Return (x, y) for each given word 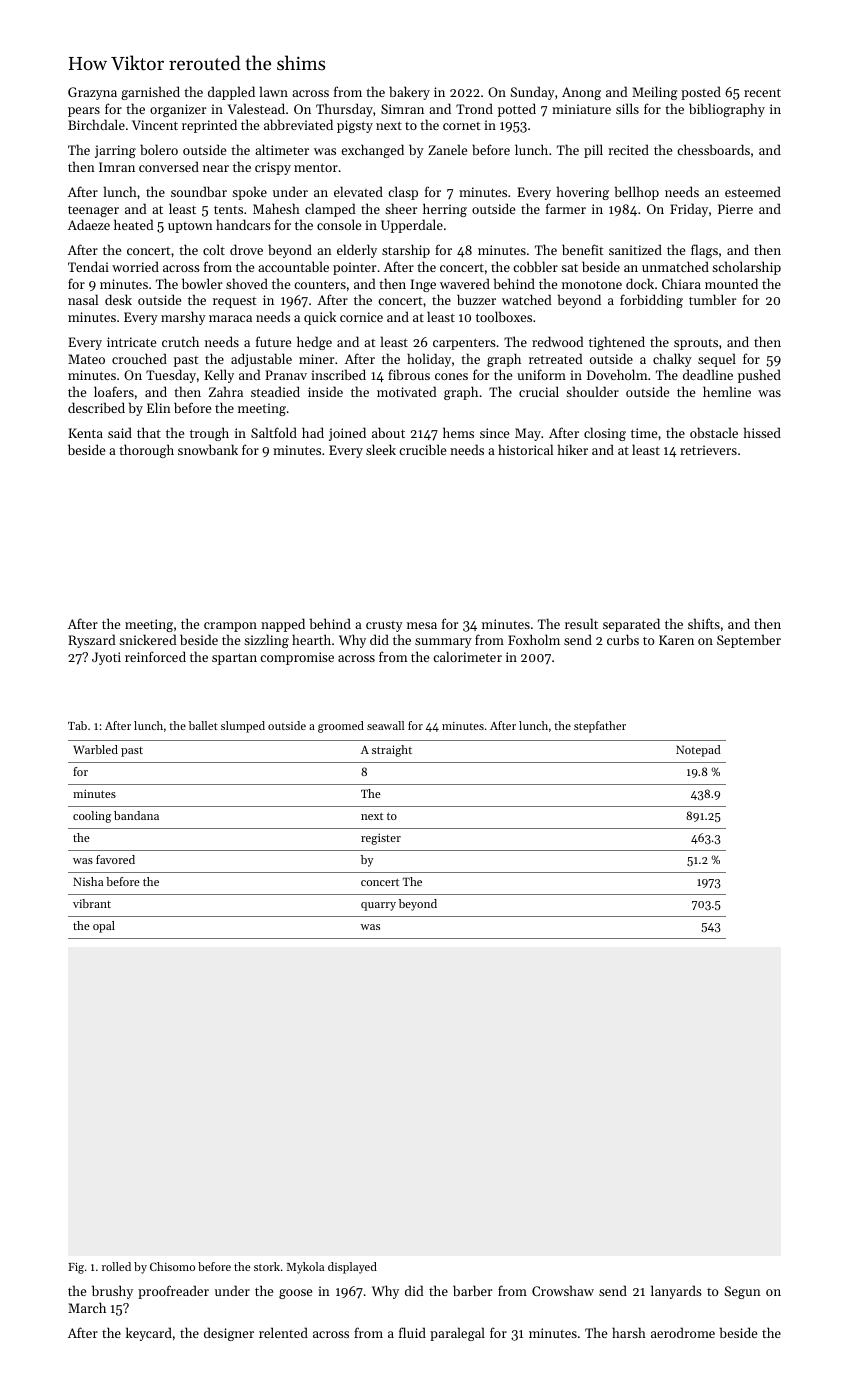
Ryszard (92, 641)
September (749, 641)
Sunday (533, 93)
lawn (273, 91)
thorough (146, 451)
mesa (422, 625)
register (381, 839)
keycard (149, 1334)
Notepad (698, 751)
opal (104, 927)
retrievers (708, 450)
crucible (422, 449)
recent (762, 92)
